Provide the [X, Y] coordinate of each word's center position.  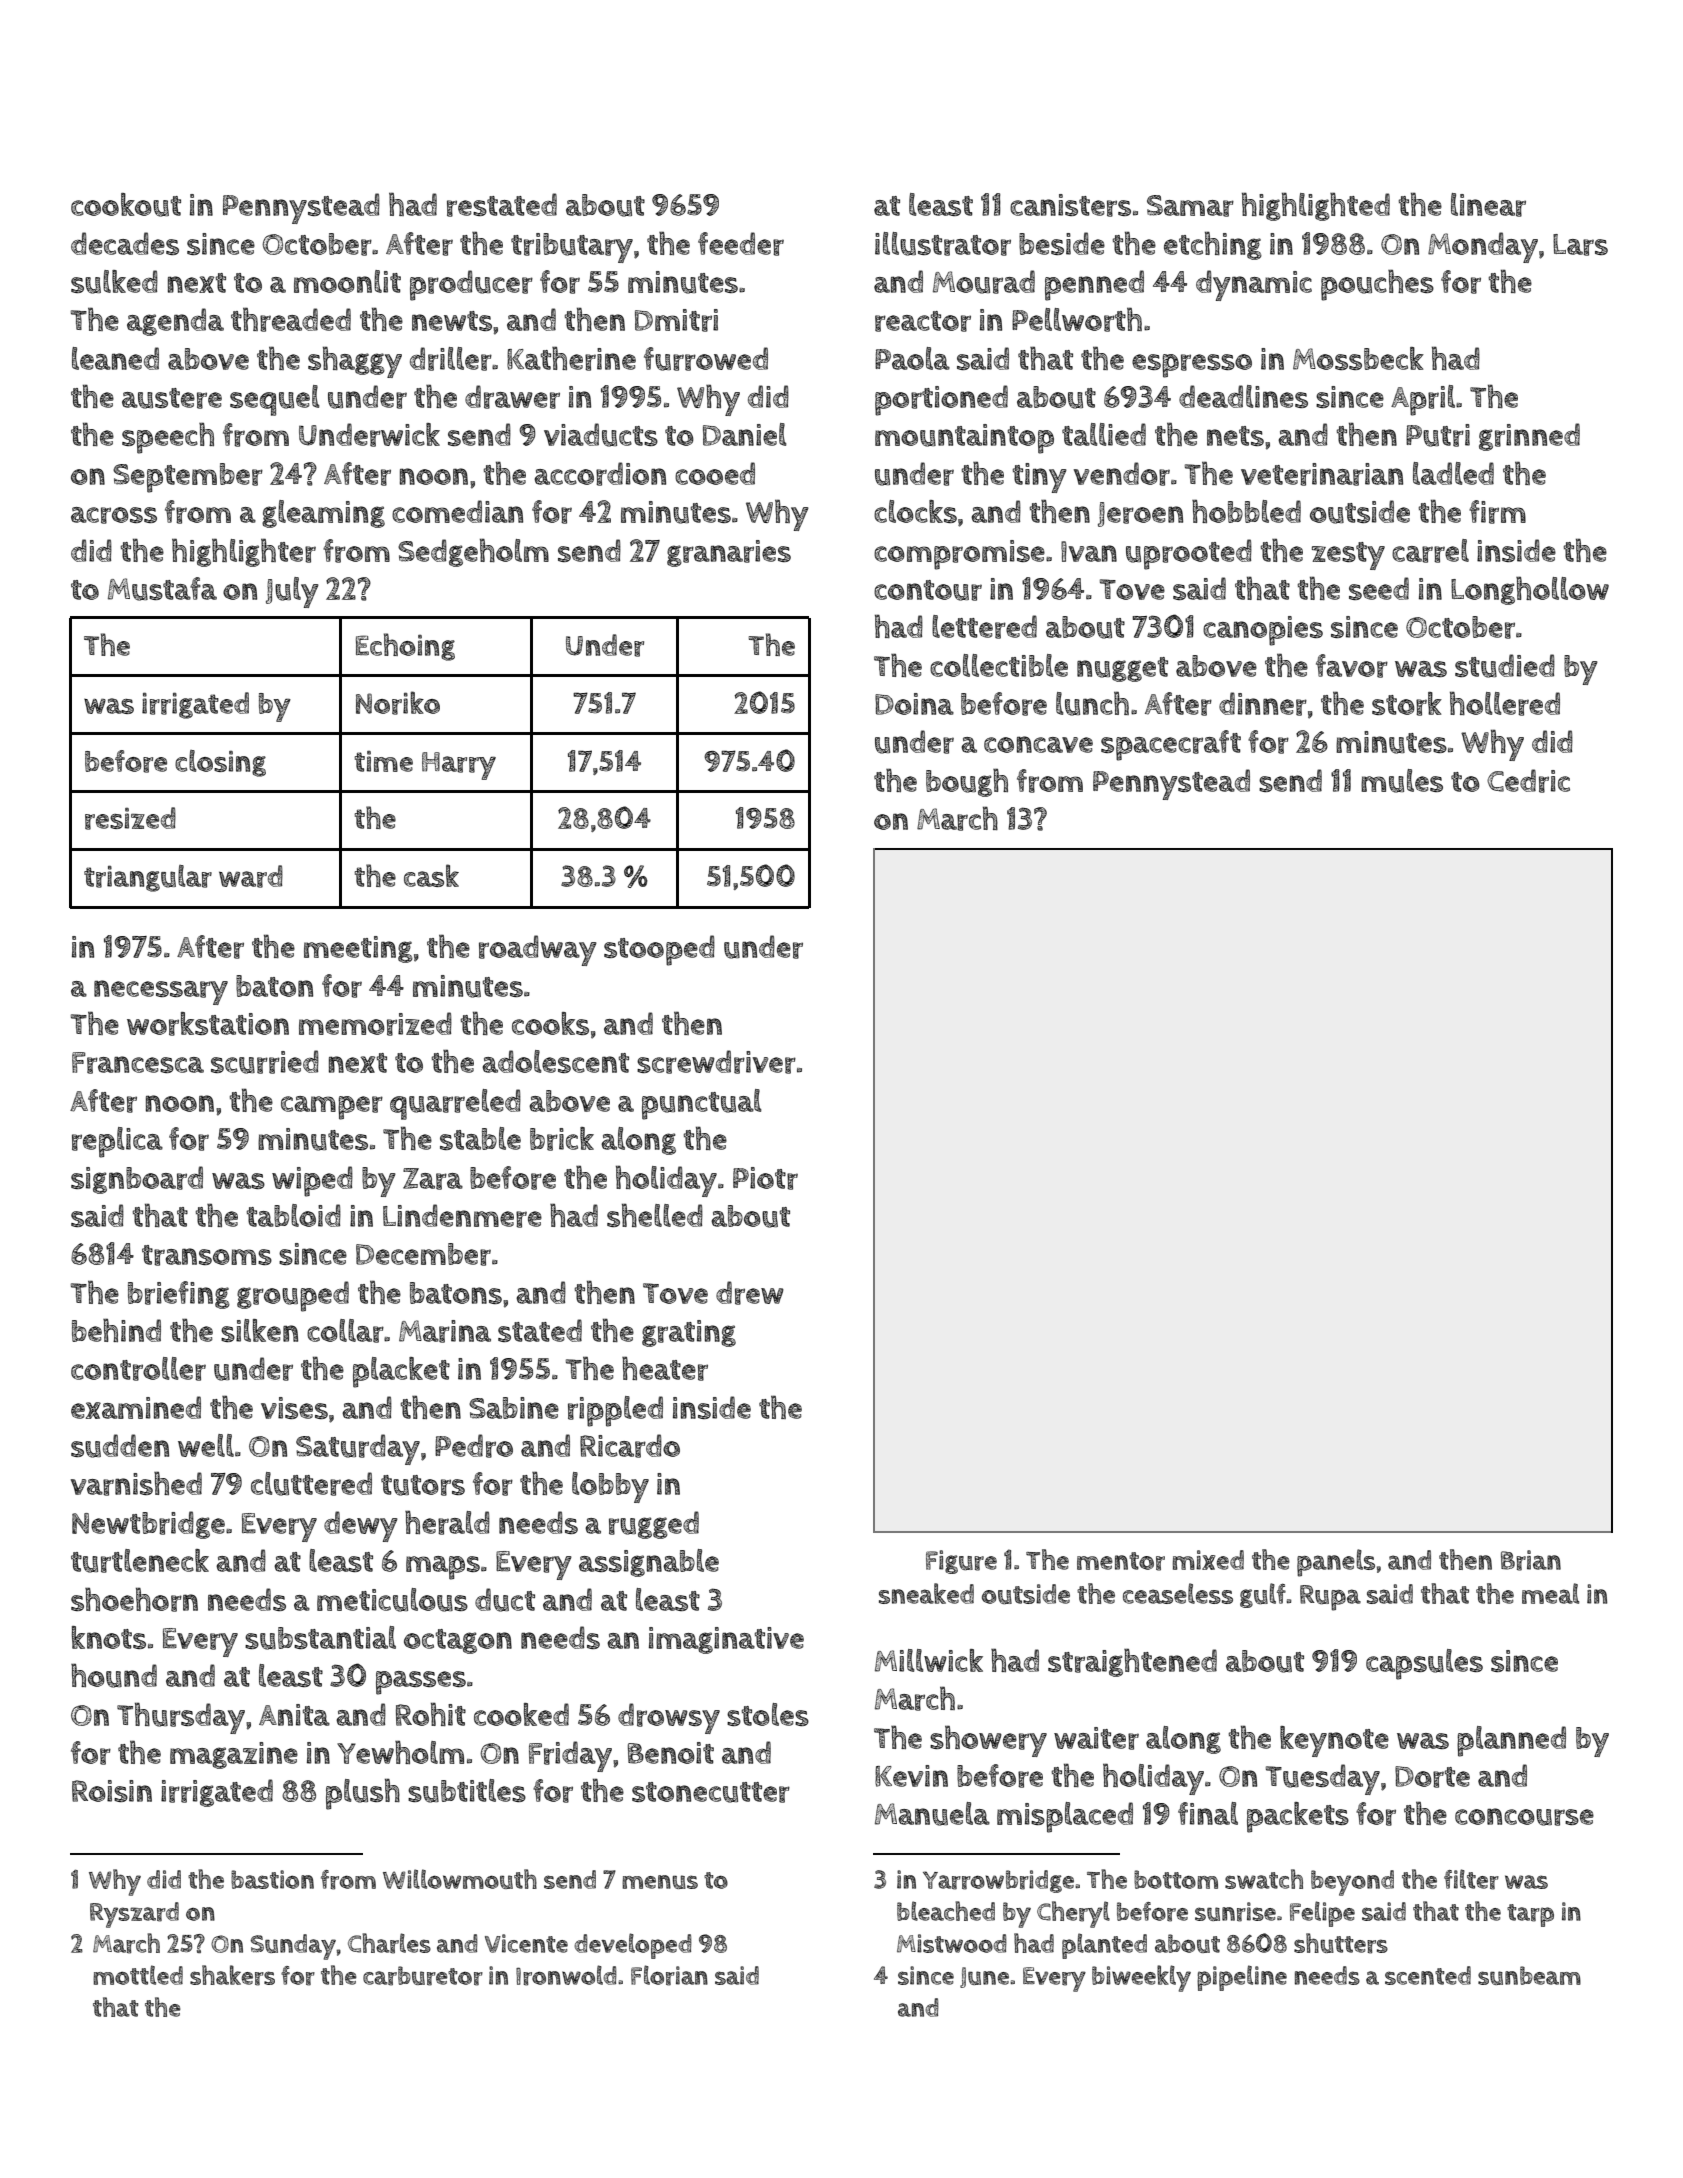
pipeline [1242, 1978]
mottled [138, 1975]
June [984, 1977]
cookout [126, 205]
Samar [1190, 206]
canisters [1070, 205]
